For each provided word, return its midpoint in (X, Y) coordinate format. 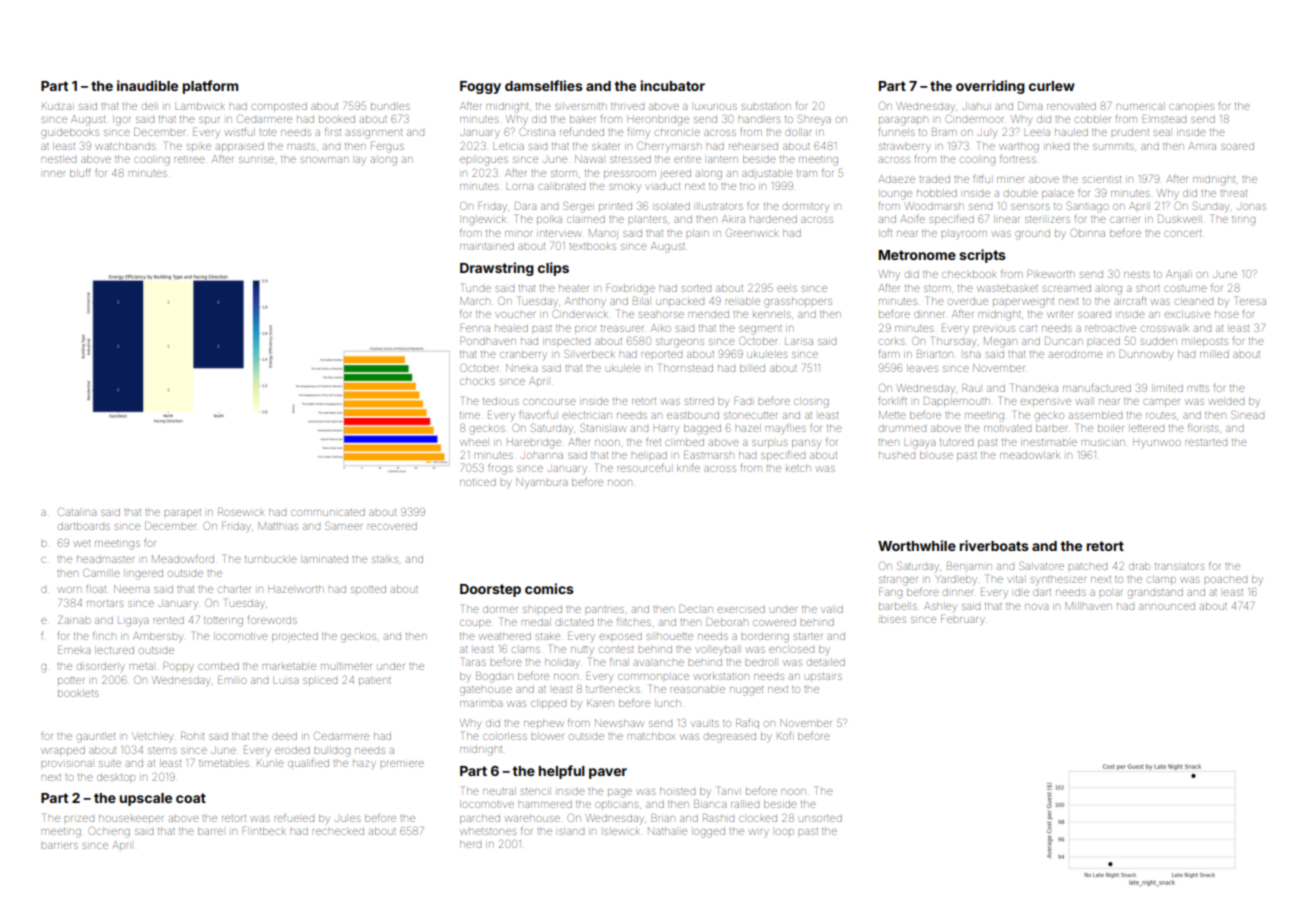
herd (470, 844)
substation (766, 106)
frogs (500, 470)
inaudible (147, 85)
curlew (1052, 86)
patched (1087, 566)
